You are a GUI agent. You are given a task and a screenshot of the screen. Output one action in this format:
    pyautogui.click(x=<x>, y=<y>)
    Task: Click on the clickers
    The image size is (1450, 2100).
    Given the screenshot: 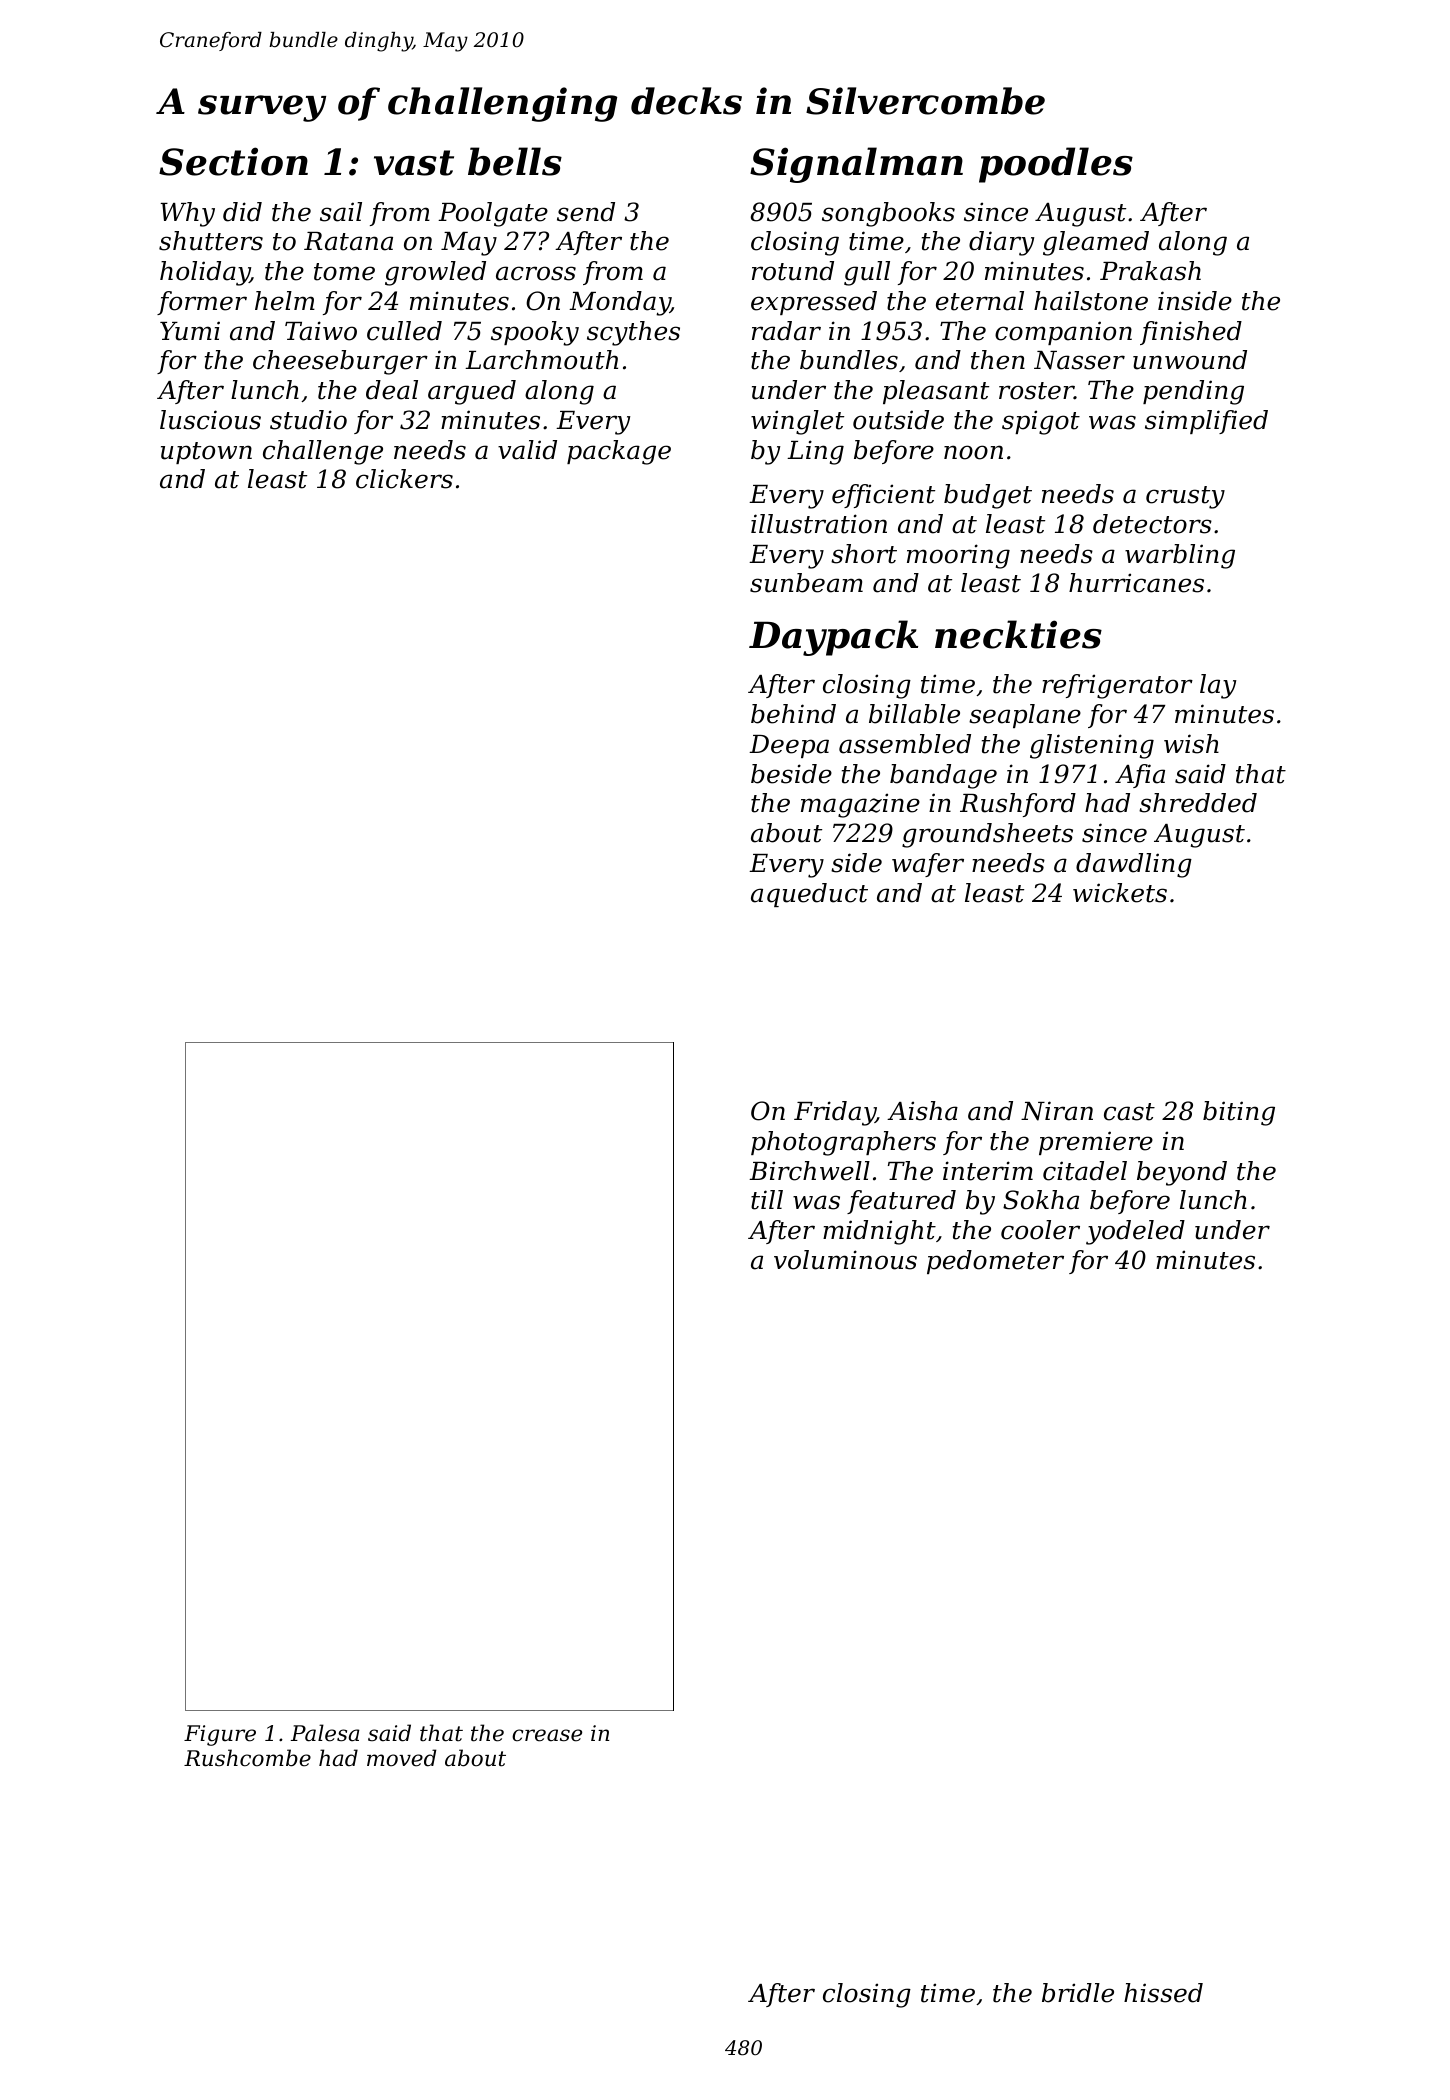 What is the action you would take?
    pyautogui.click(x=404, y=479)
